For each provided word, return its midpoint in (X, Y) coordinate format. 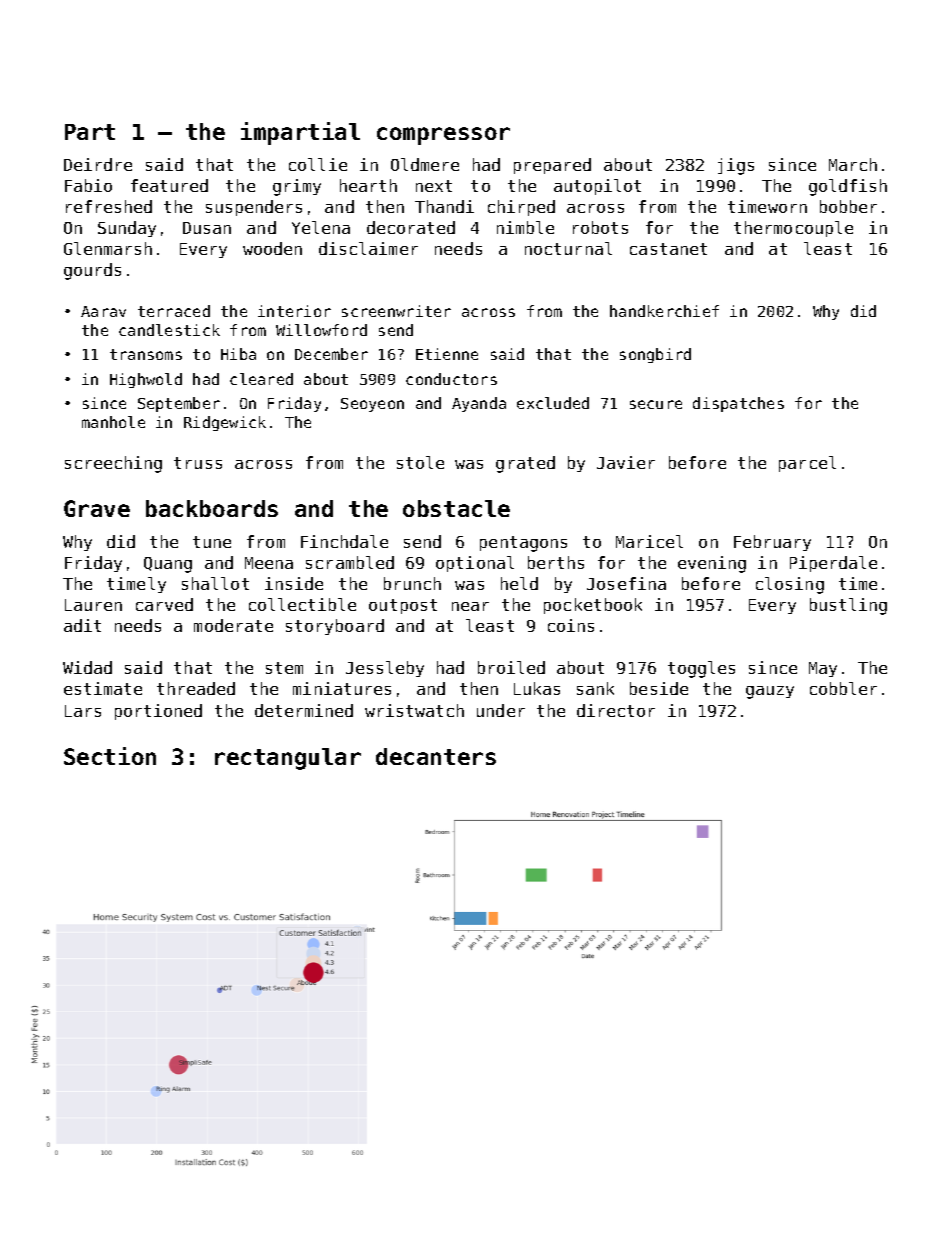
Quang (168, 565)
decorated (411, 227)
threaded (196, 688)
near (470, 606)
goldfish (848, 187)
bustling (848, 606)
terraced (174, 311)
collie (318, 164)
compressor (443, 136)
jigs (736, 166)
